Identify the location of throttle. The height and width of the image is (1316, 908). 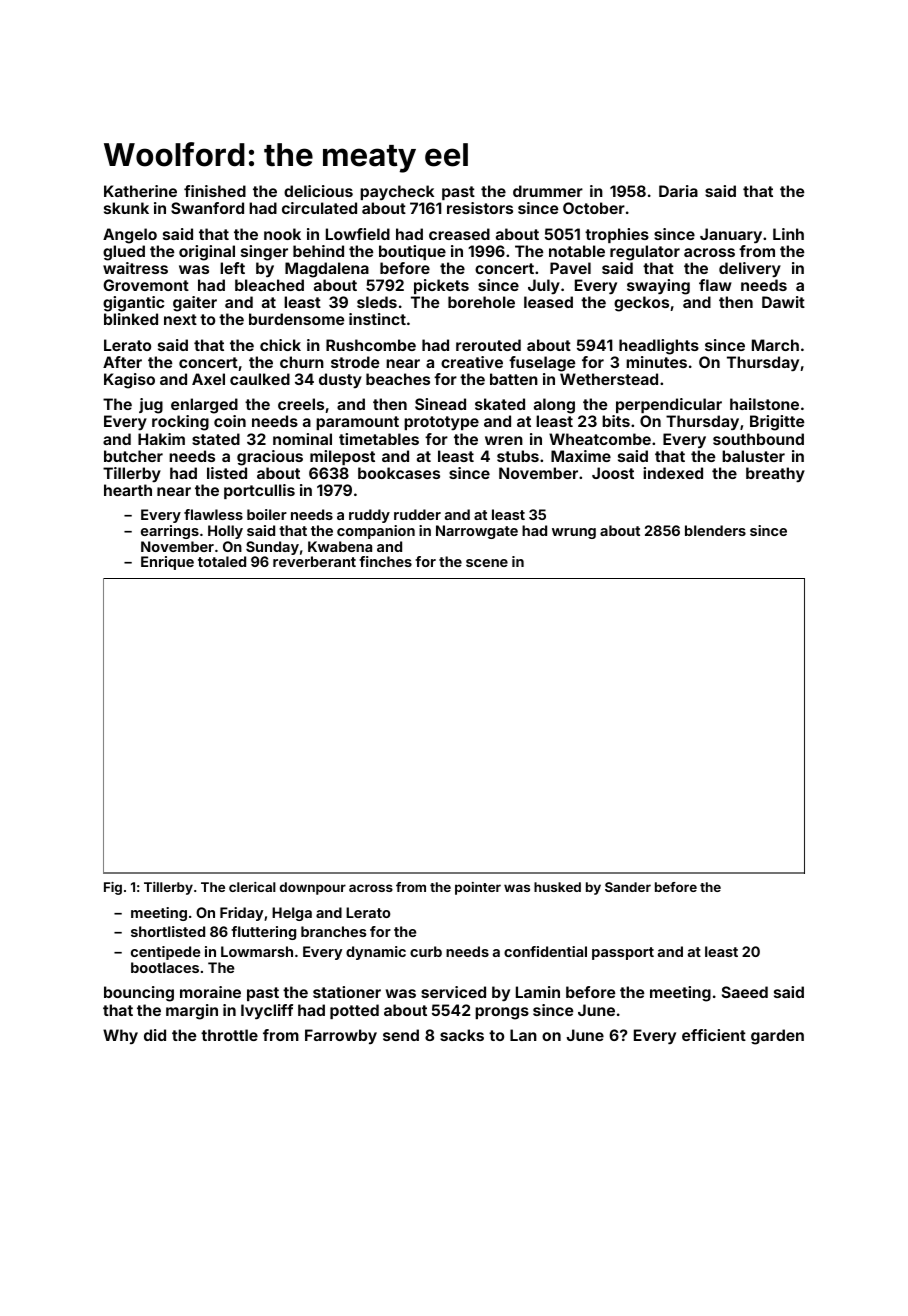
(229, 1035).
